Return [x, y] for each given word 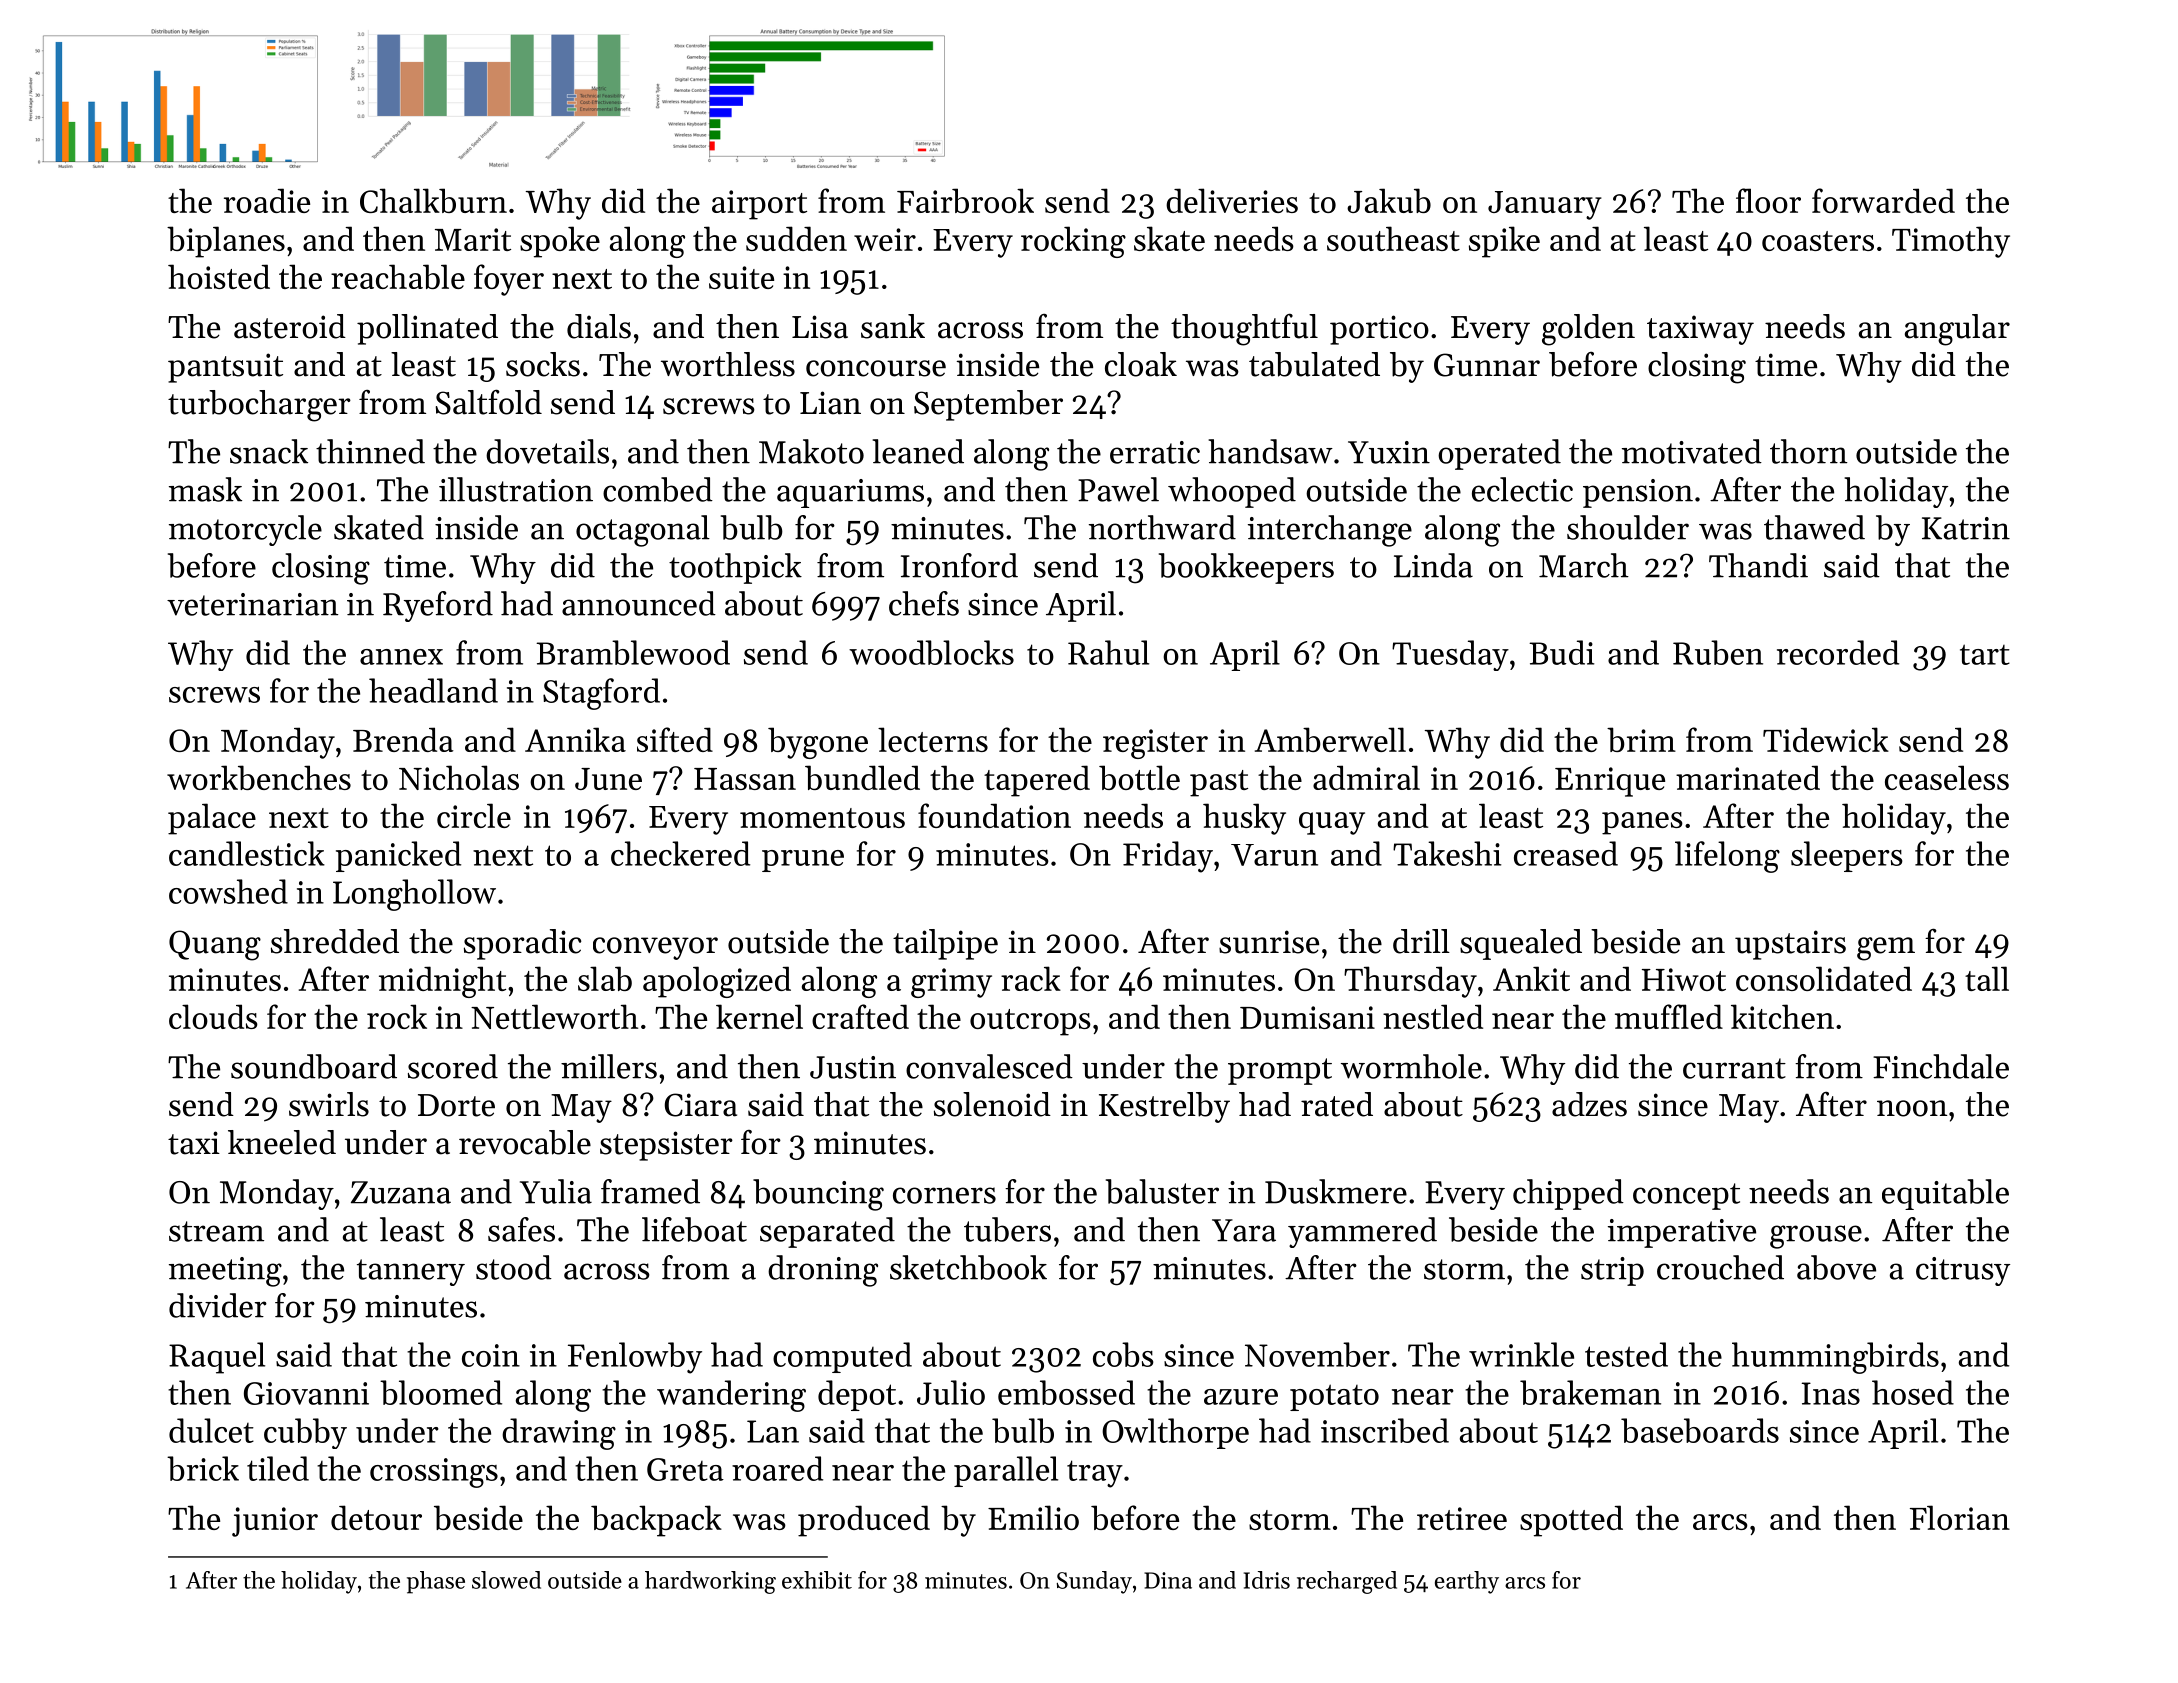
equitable [1945, 1194]
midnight [442, 982]
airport [759, 205]
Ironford [959, 565]
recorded [1838, 652]
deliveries [1232, 200]
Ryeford [438, 606]
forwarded [1883, 200]
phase [436, 1582]
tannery [411, 1272]
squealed [1521, 944]
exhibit [817, 1580]
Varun [1274, 855]
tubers [1007, 1229]
